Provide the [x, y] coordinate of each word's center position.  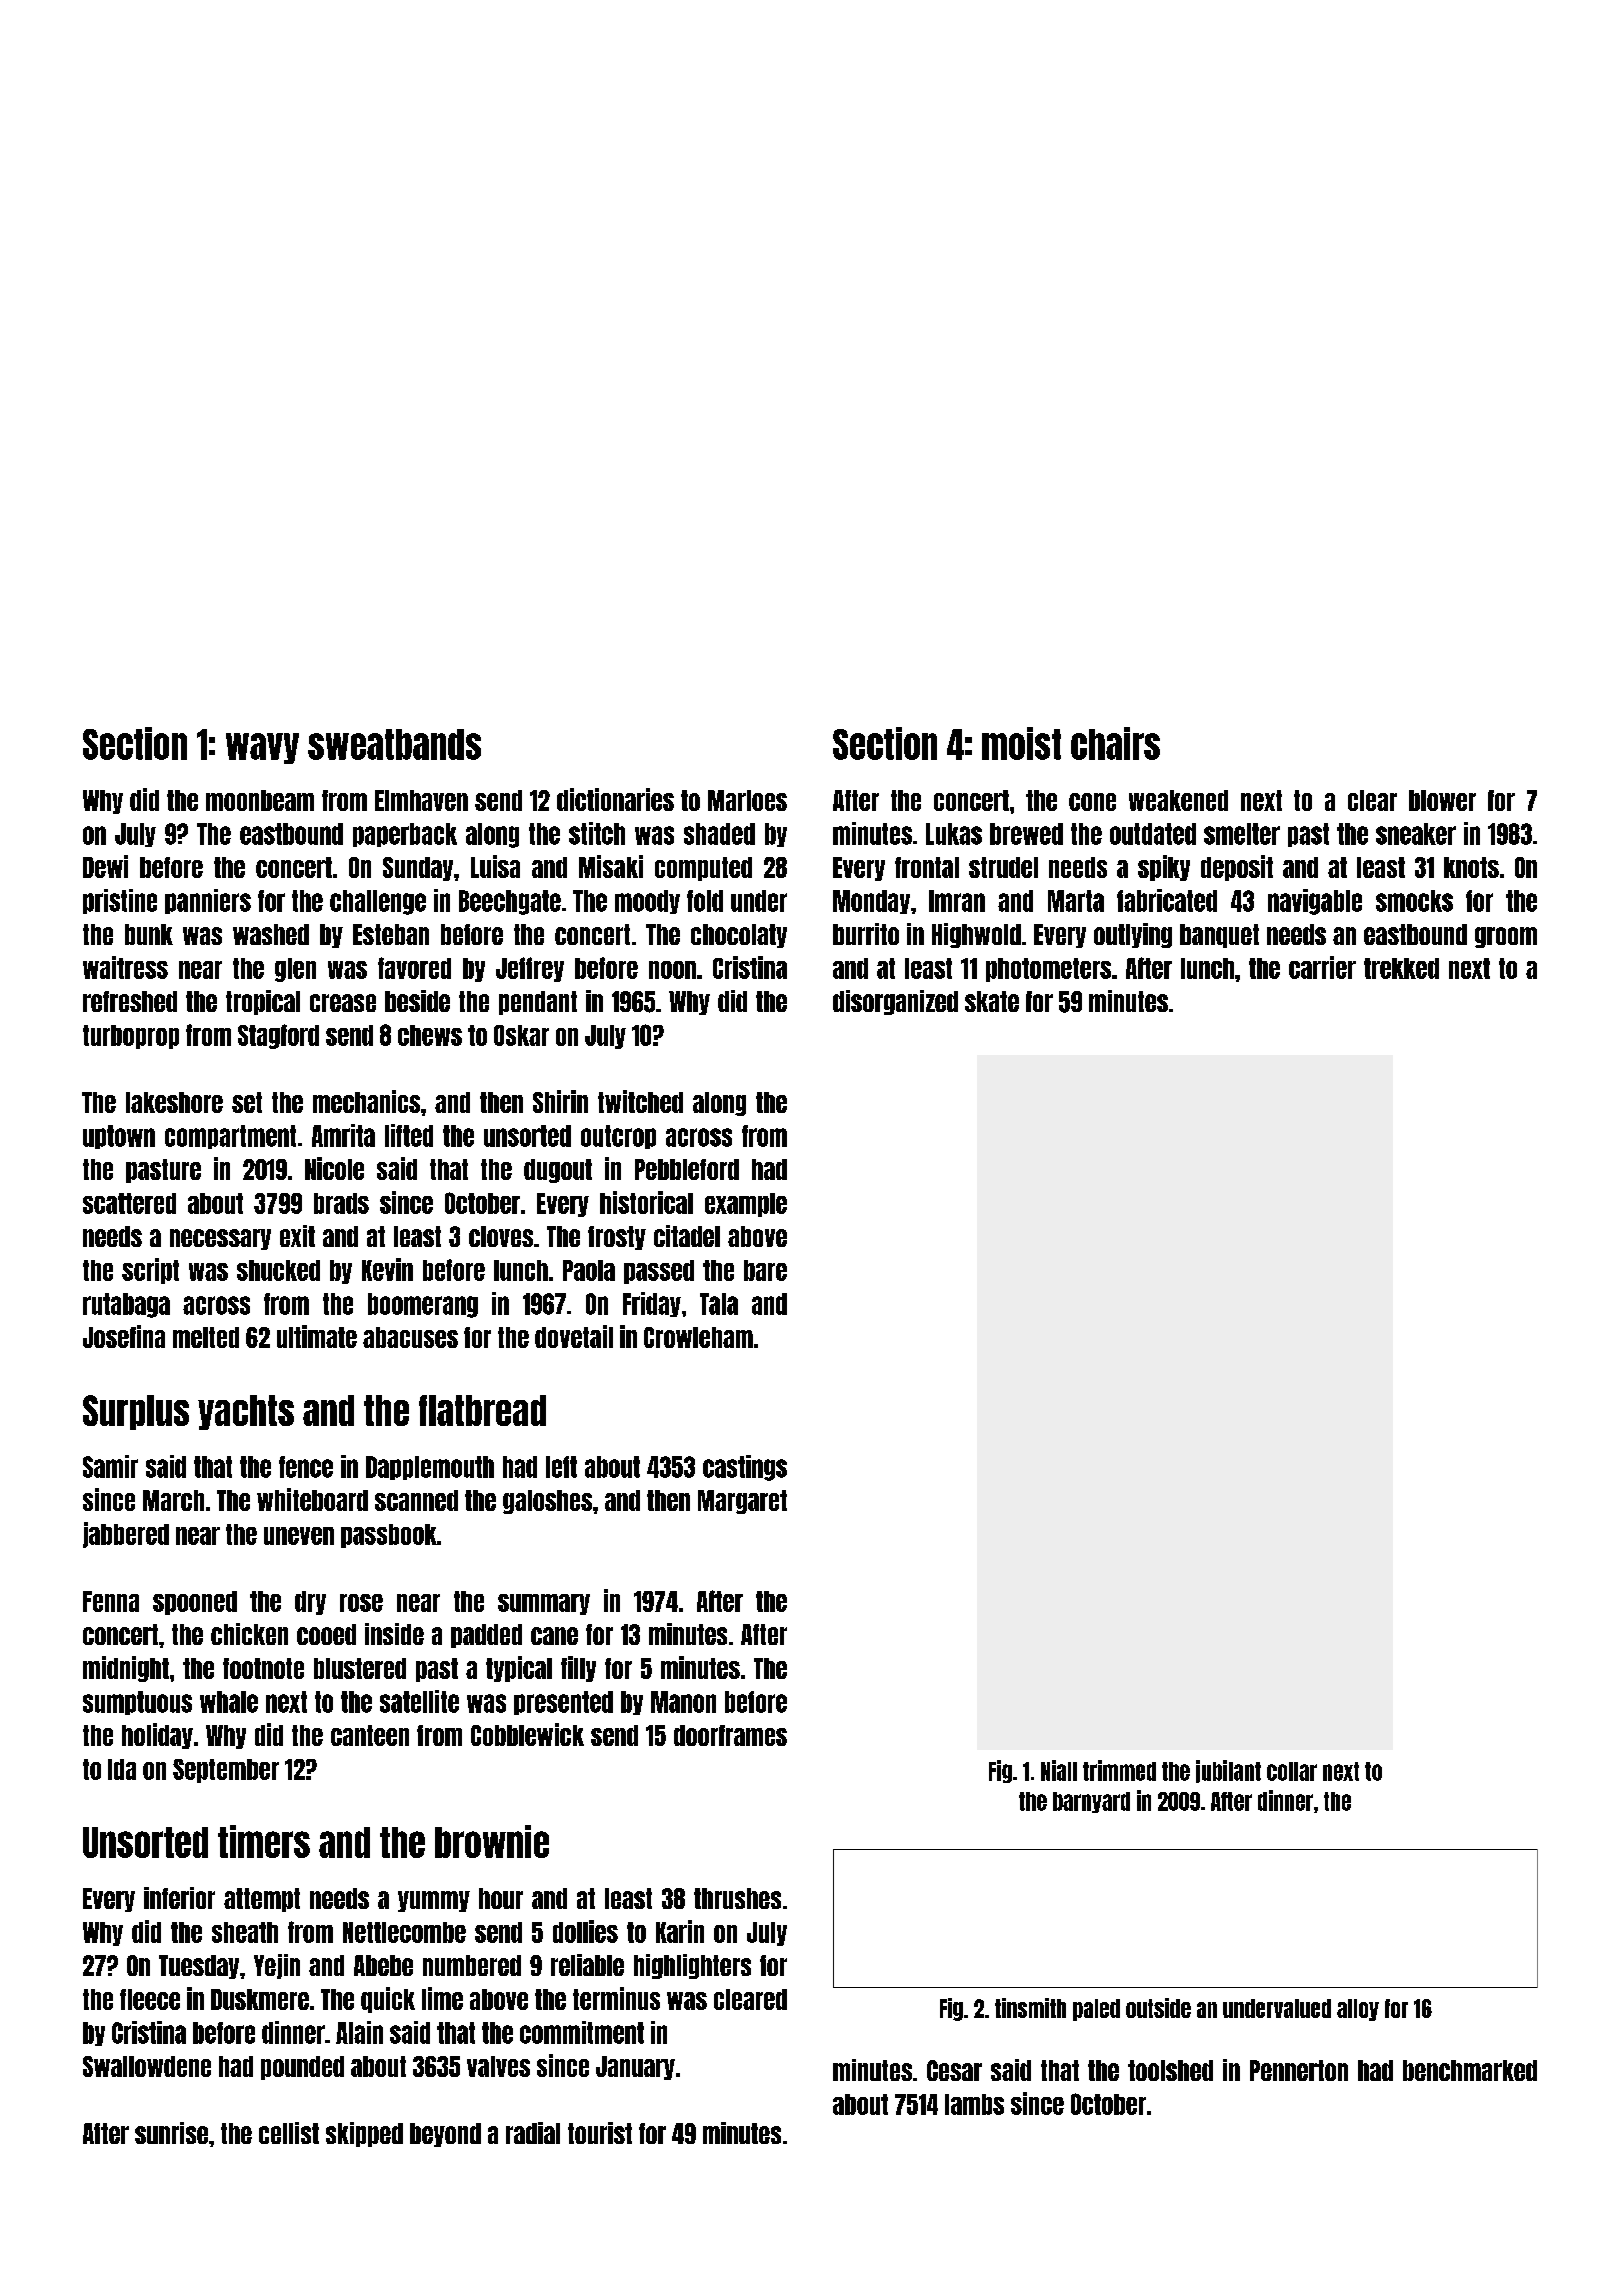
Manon [683, 1702]
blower [1442, 800]
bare [765, 1270]
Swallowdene [147, 2066]
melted [206, 1337]
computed [703, 869]
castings [745, 1468]
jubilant [1228, 1771]
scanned [416, 1500]
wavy [262, 748]
